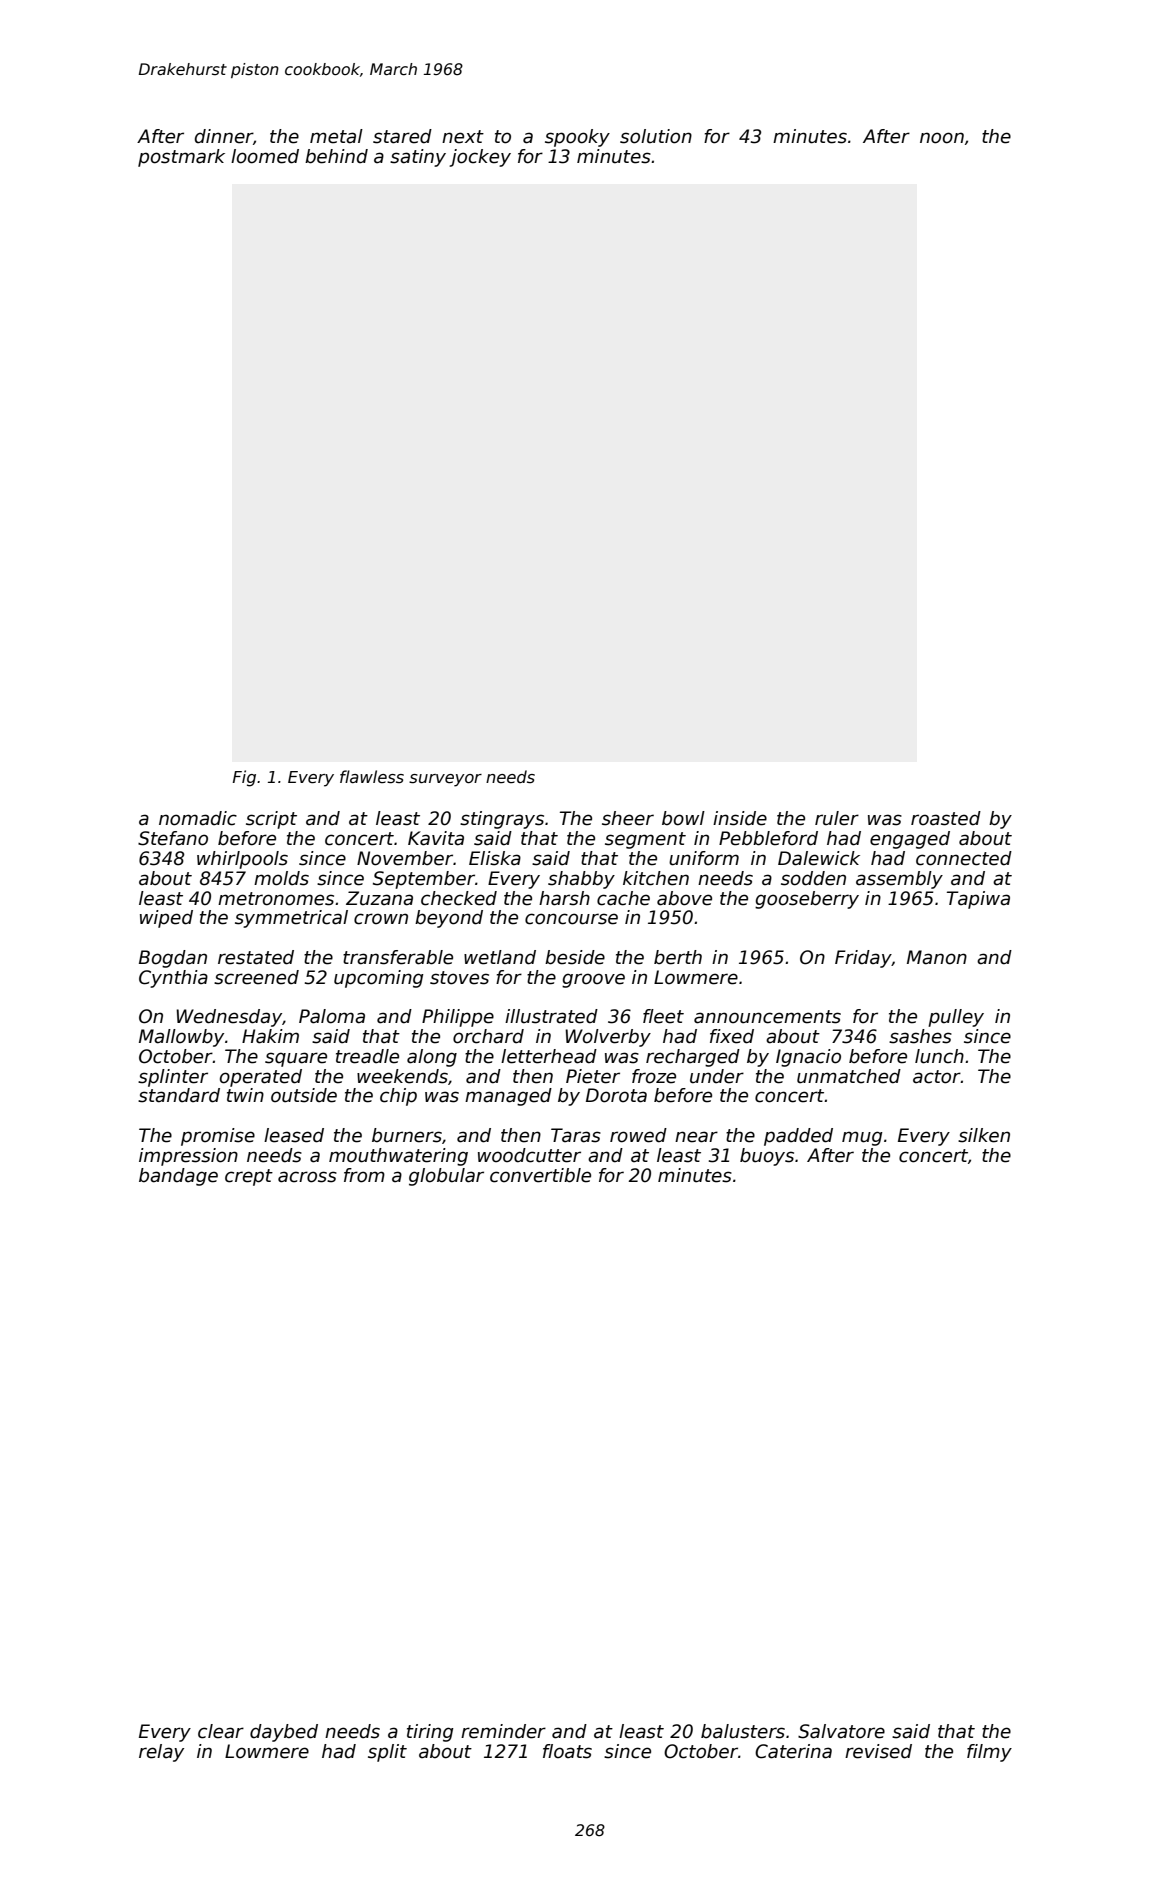  What do you see at coordinates (480, 158) in the page?
I see `jockey` at bounding box center [480, 158].
